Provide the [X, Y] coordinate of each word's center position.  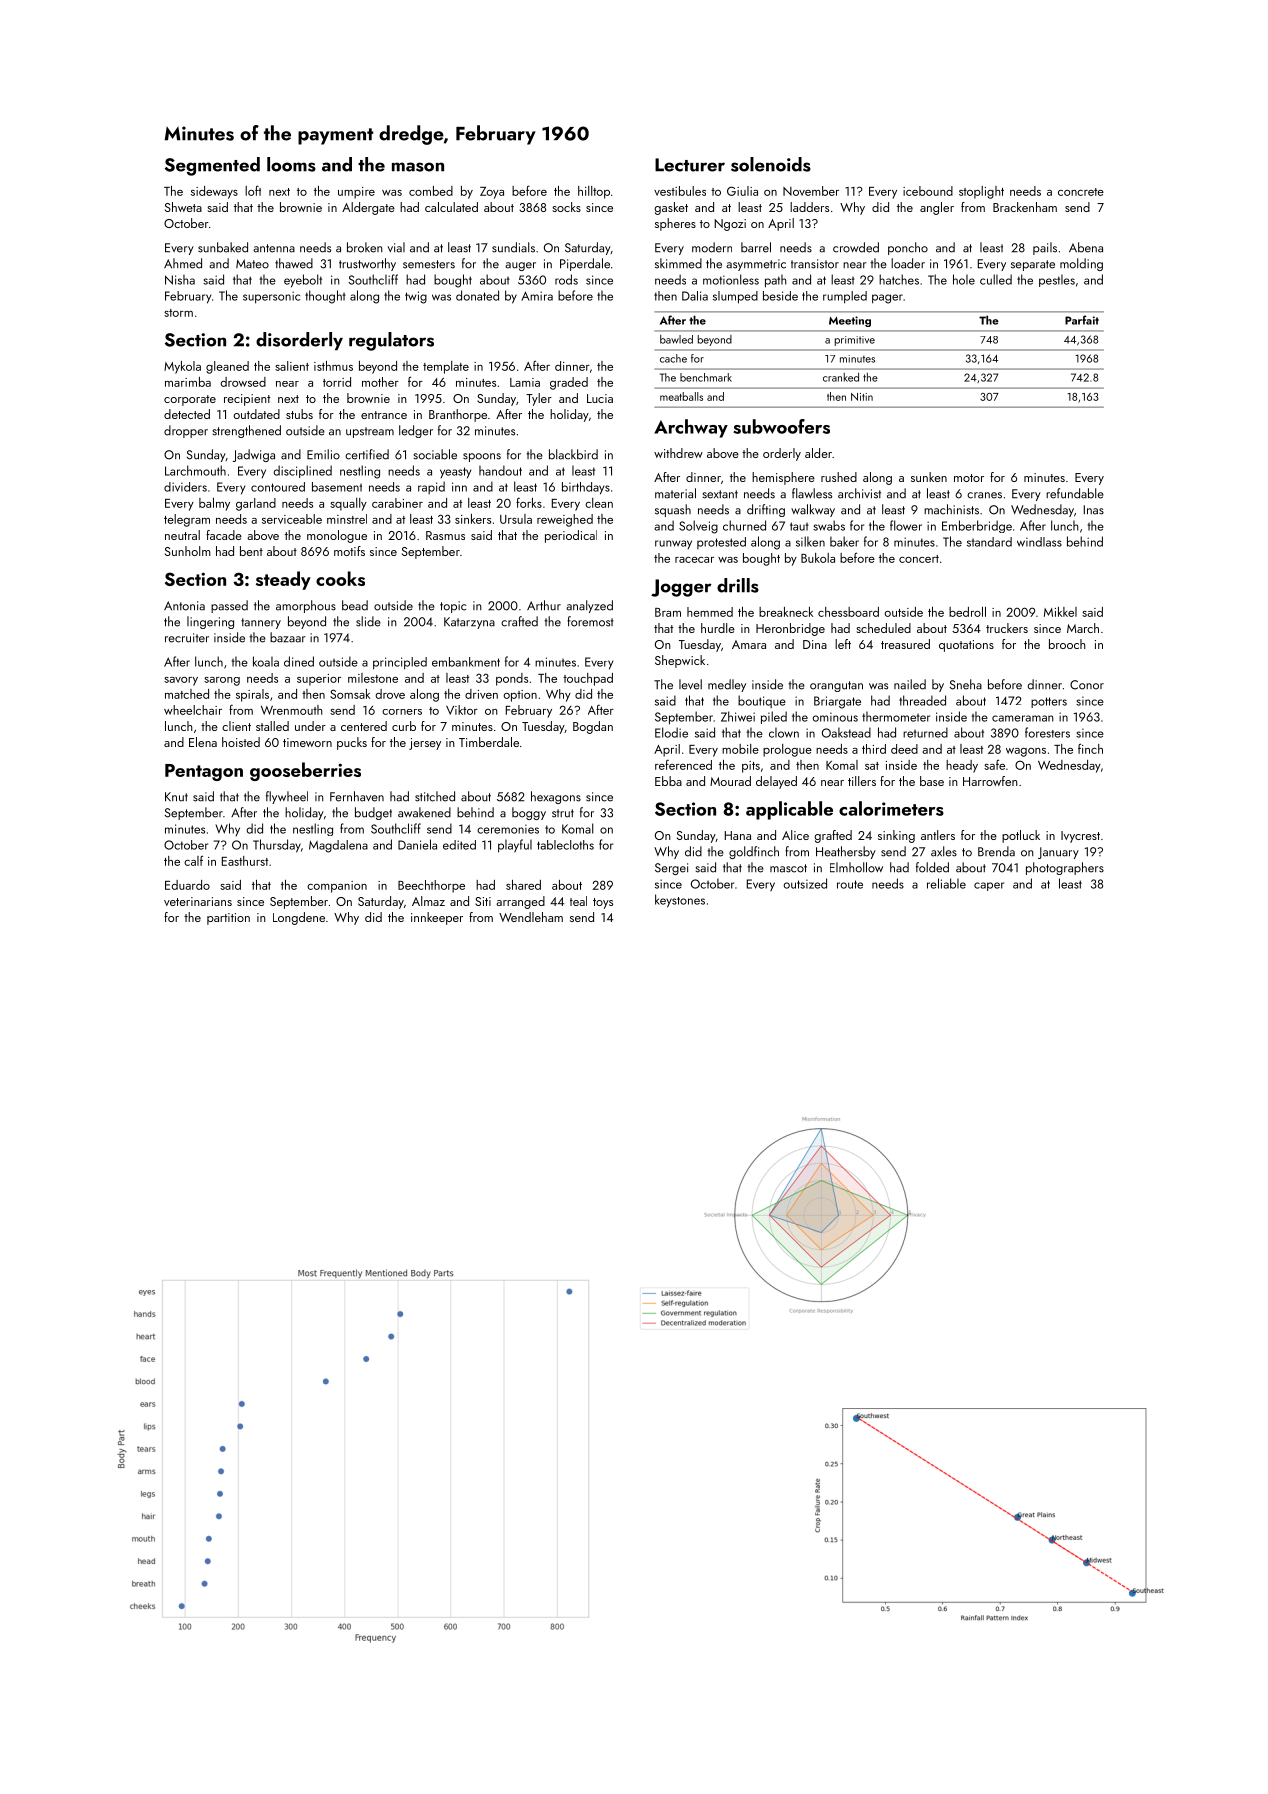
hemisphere [783, 478]
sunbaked [223, 247]
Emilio [323, 454]
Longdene [299, 918]
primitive [855, 341]
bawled [676, 339]
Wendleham [531, 917]
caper [989, 886]
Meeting [850, 321]
